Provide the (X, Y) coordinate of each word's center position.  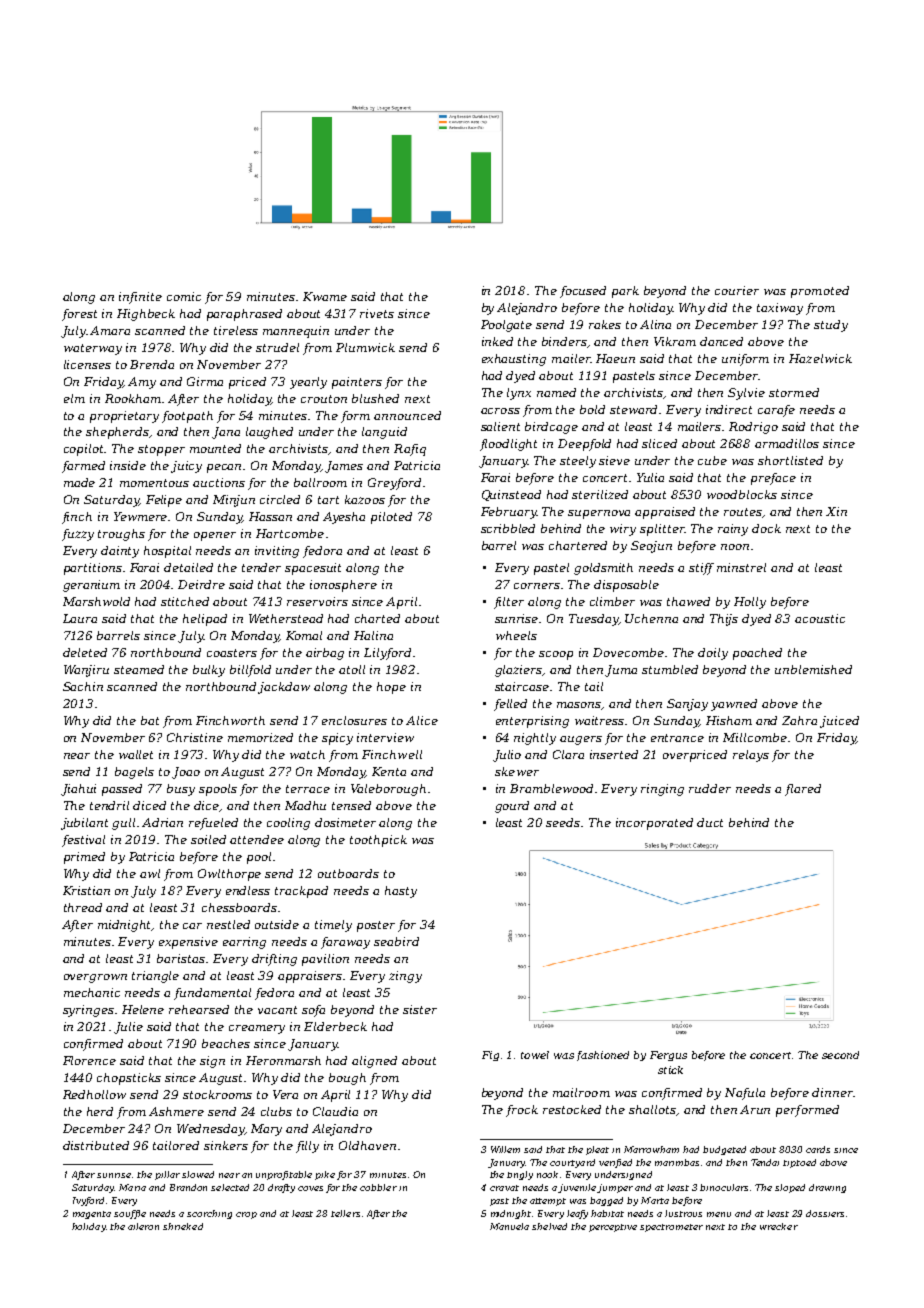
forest (79, 315)
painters (357, 383)
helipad (205, 620)
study (831, 326)
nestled (228, 924)
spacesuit (313, 569)
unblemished (813, 669)
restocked (572, 1109)
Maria (132, 1187)
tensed (351, 805)
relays (751, 756)
